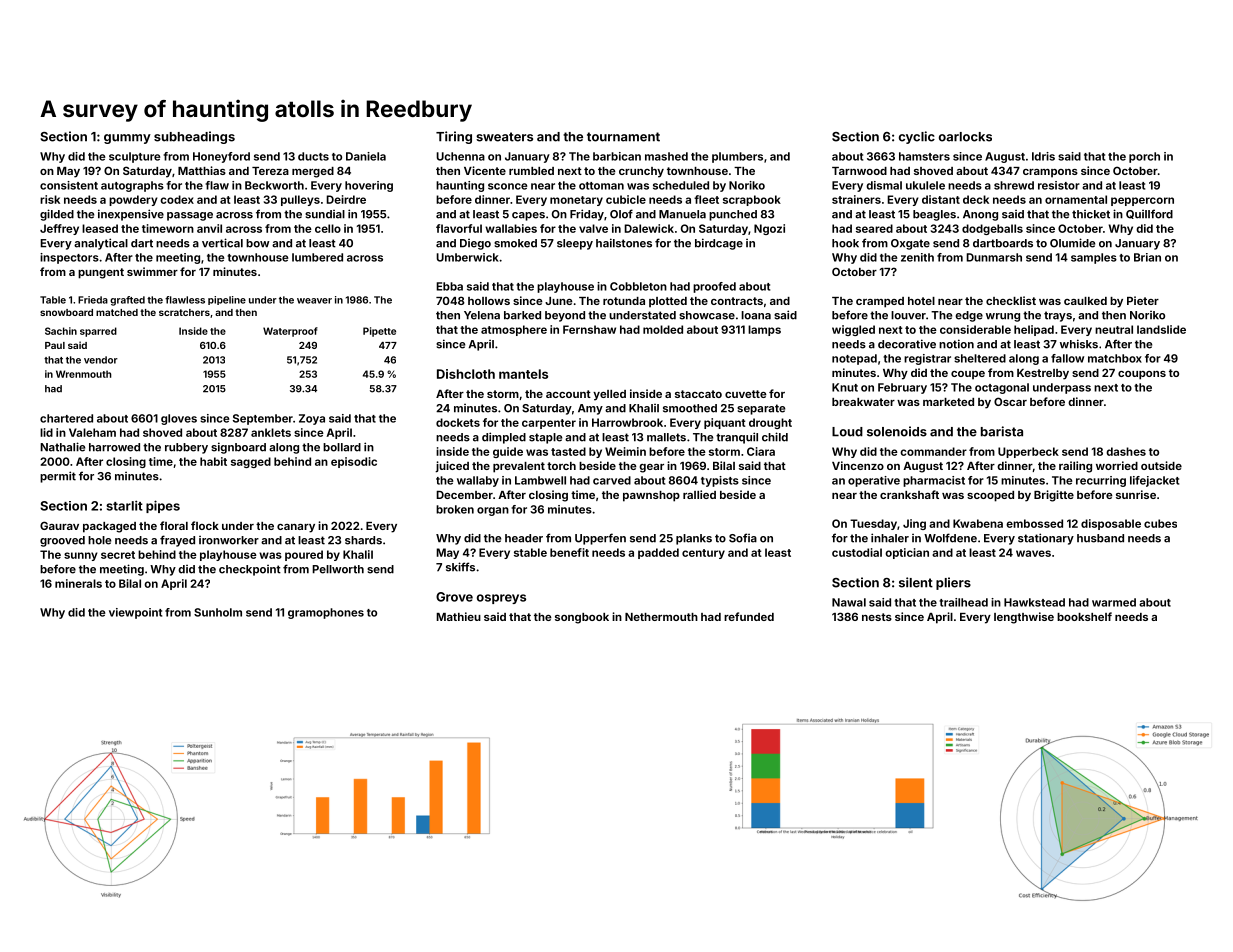 This document has width=1233, height=952. I want to click on Pipette, so click(379, 332).
